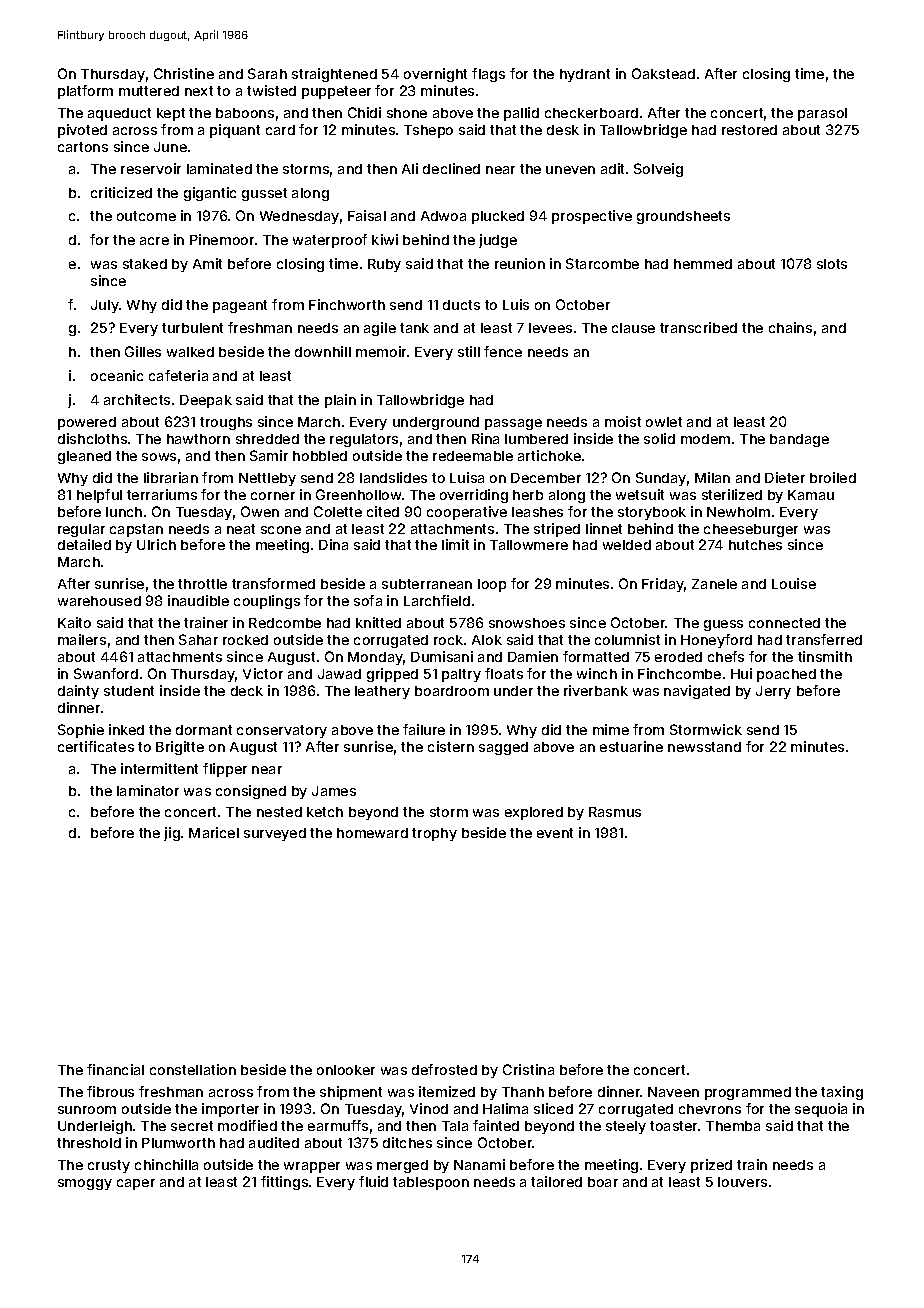  Describe the element at coordinates (172, 834) in the page. I see `jig` at that location.
